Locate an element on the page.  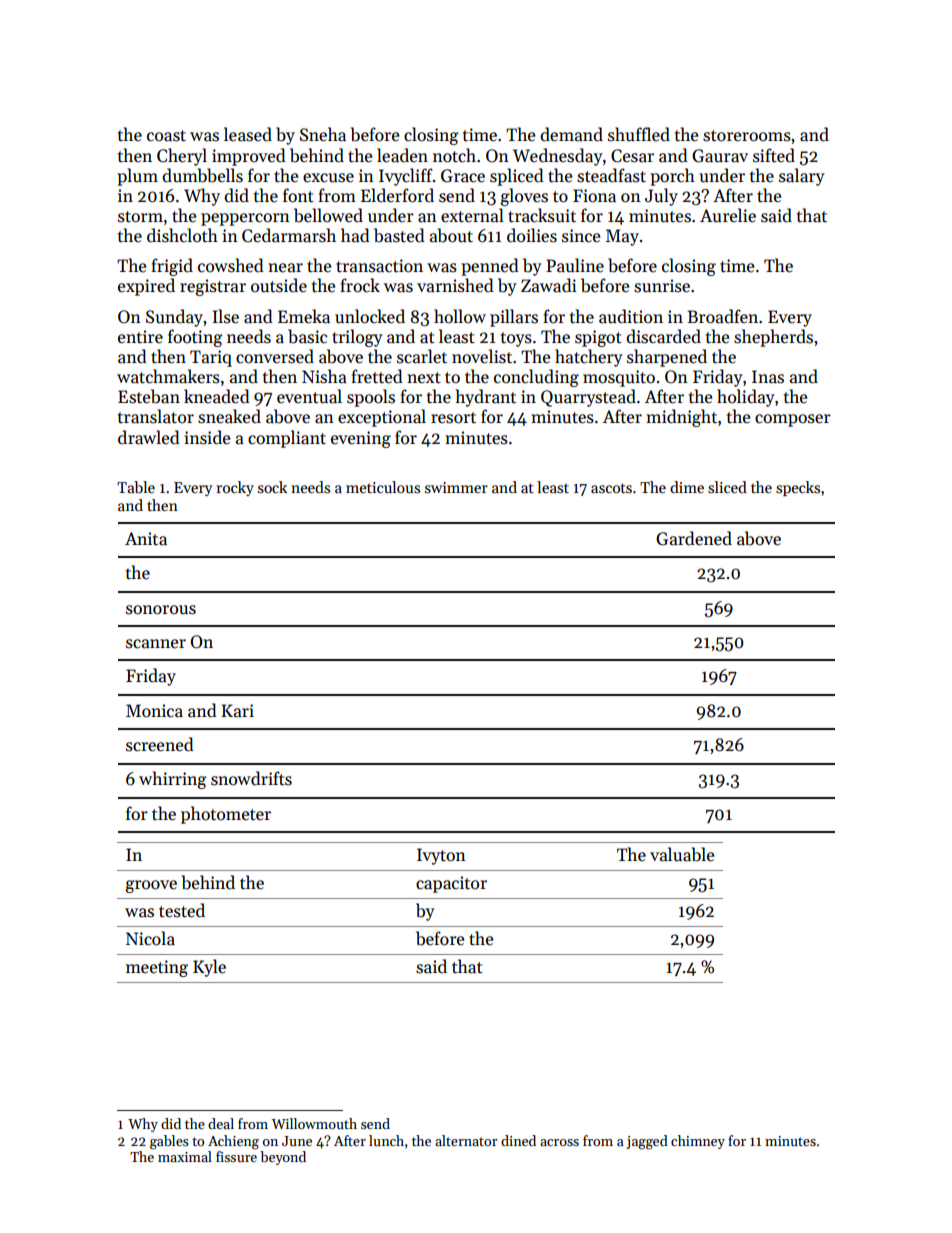
sonorous is located at coordinates (161, 610).
